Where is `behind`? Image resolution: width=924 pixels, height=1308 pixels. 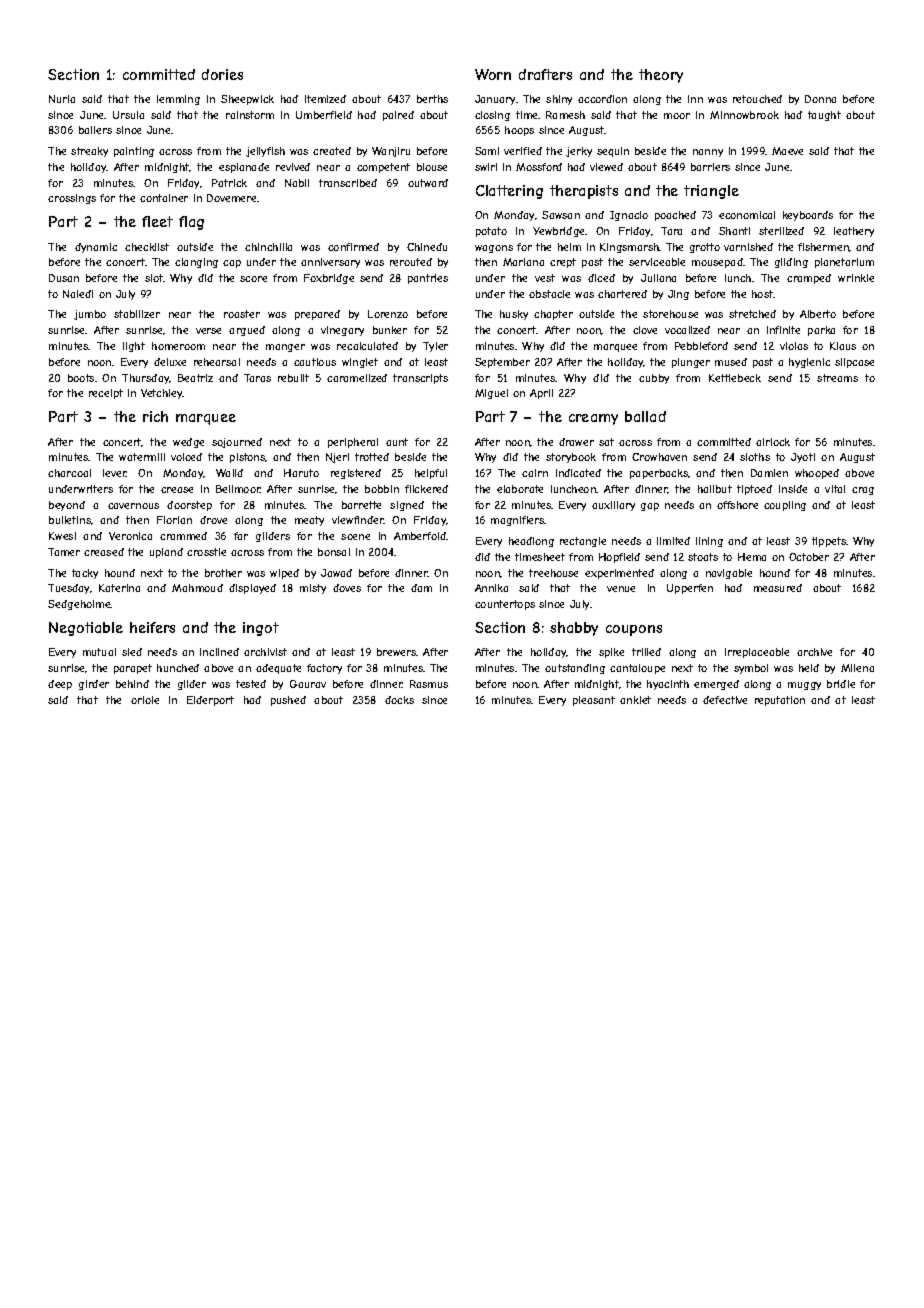
behind is located at coordinates (132, 684).
